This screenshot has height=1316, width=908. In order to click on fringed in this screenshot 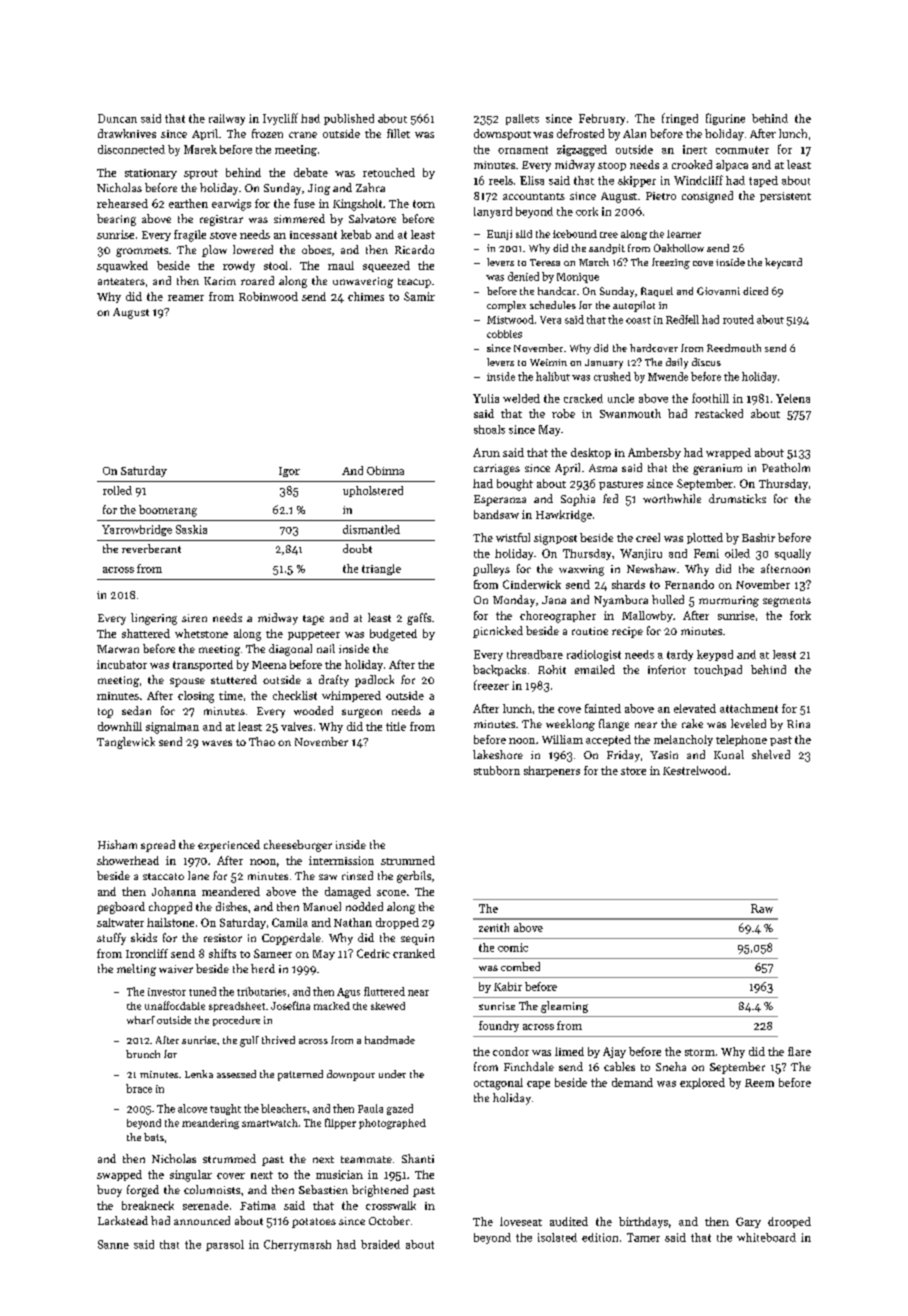, I will do `click(680, 119)`.
